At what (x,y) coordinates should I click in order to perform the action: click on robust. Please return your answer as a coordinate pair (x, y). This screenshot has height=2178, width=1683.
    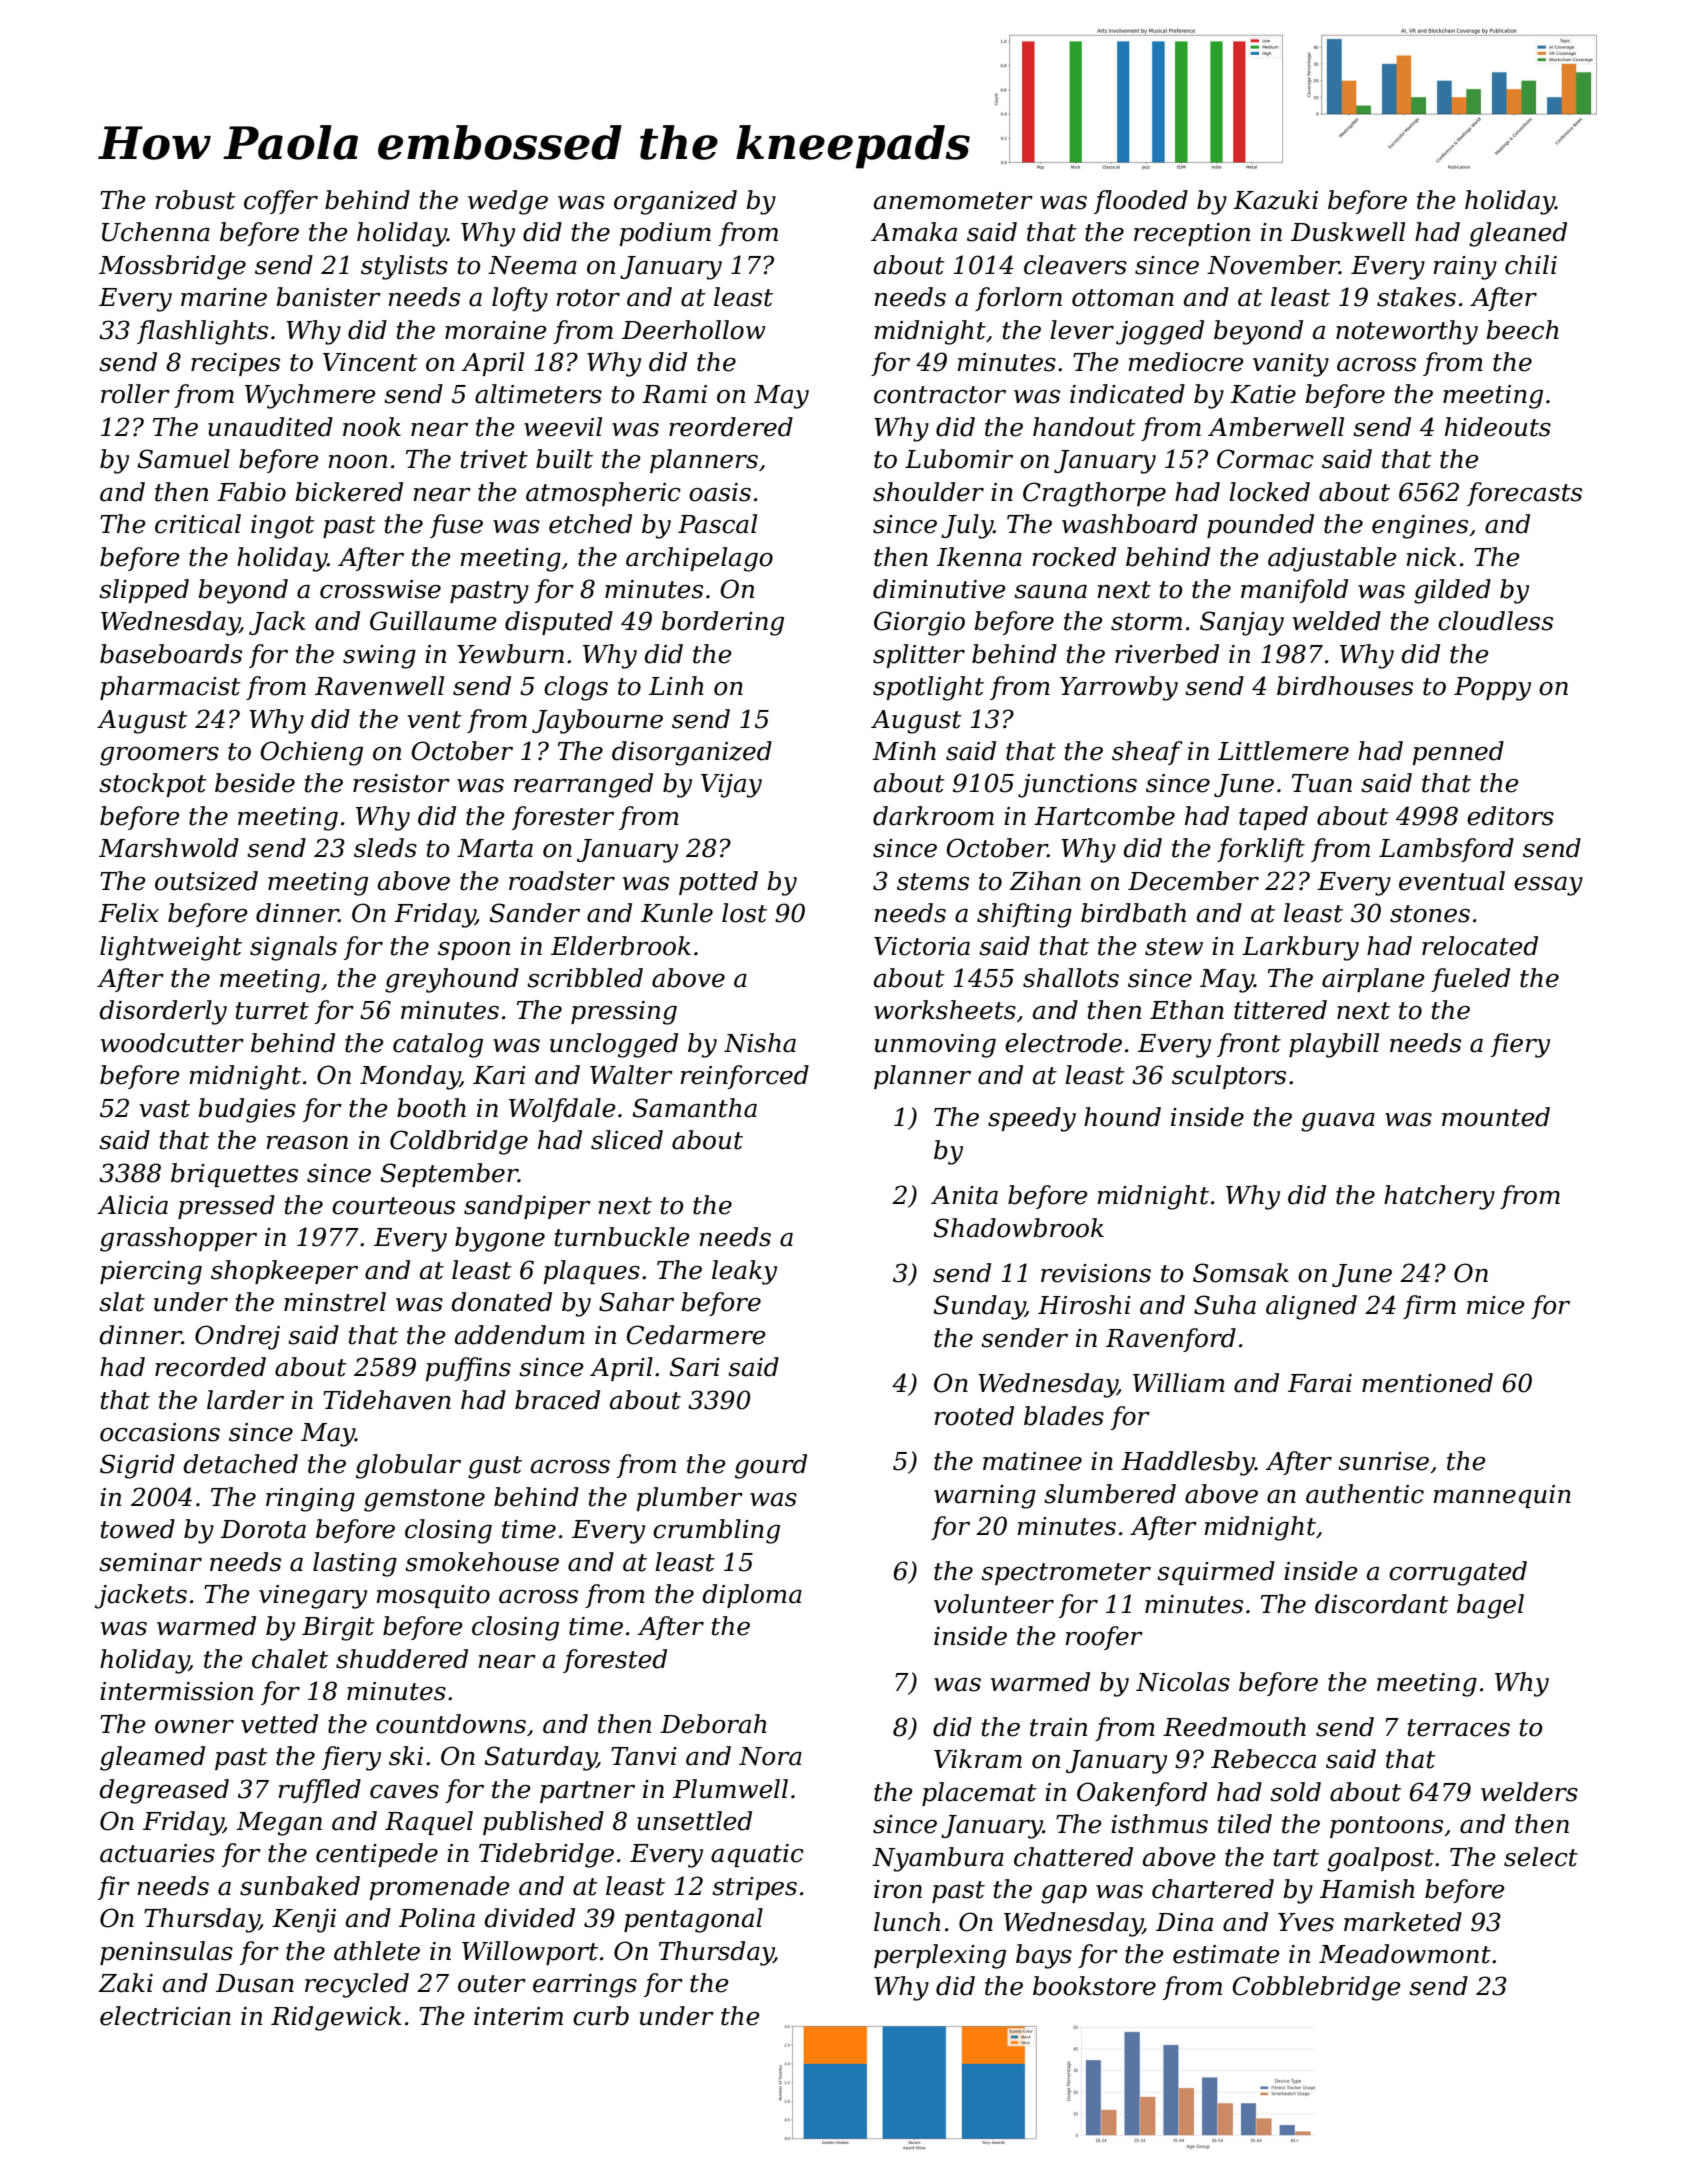
    Looking at the image, I should click on (195, 200).
